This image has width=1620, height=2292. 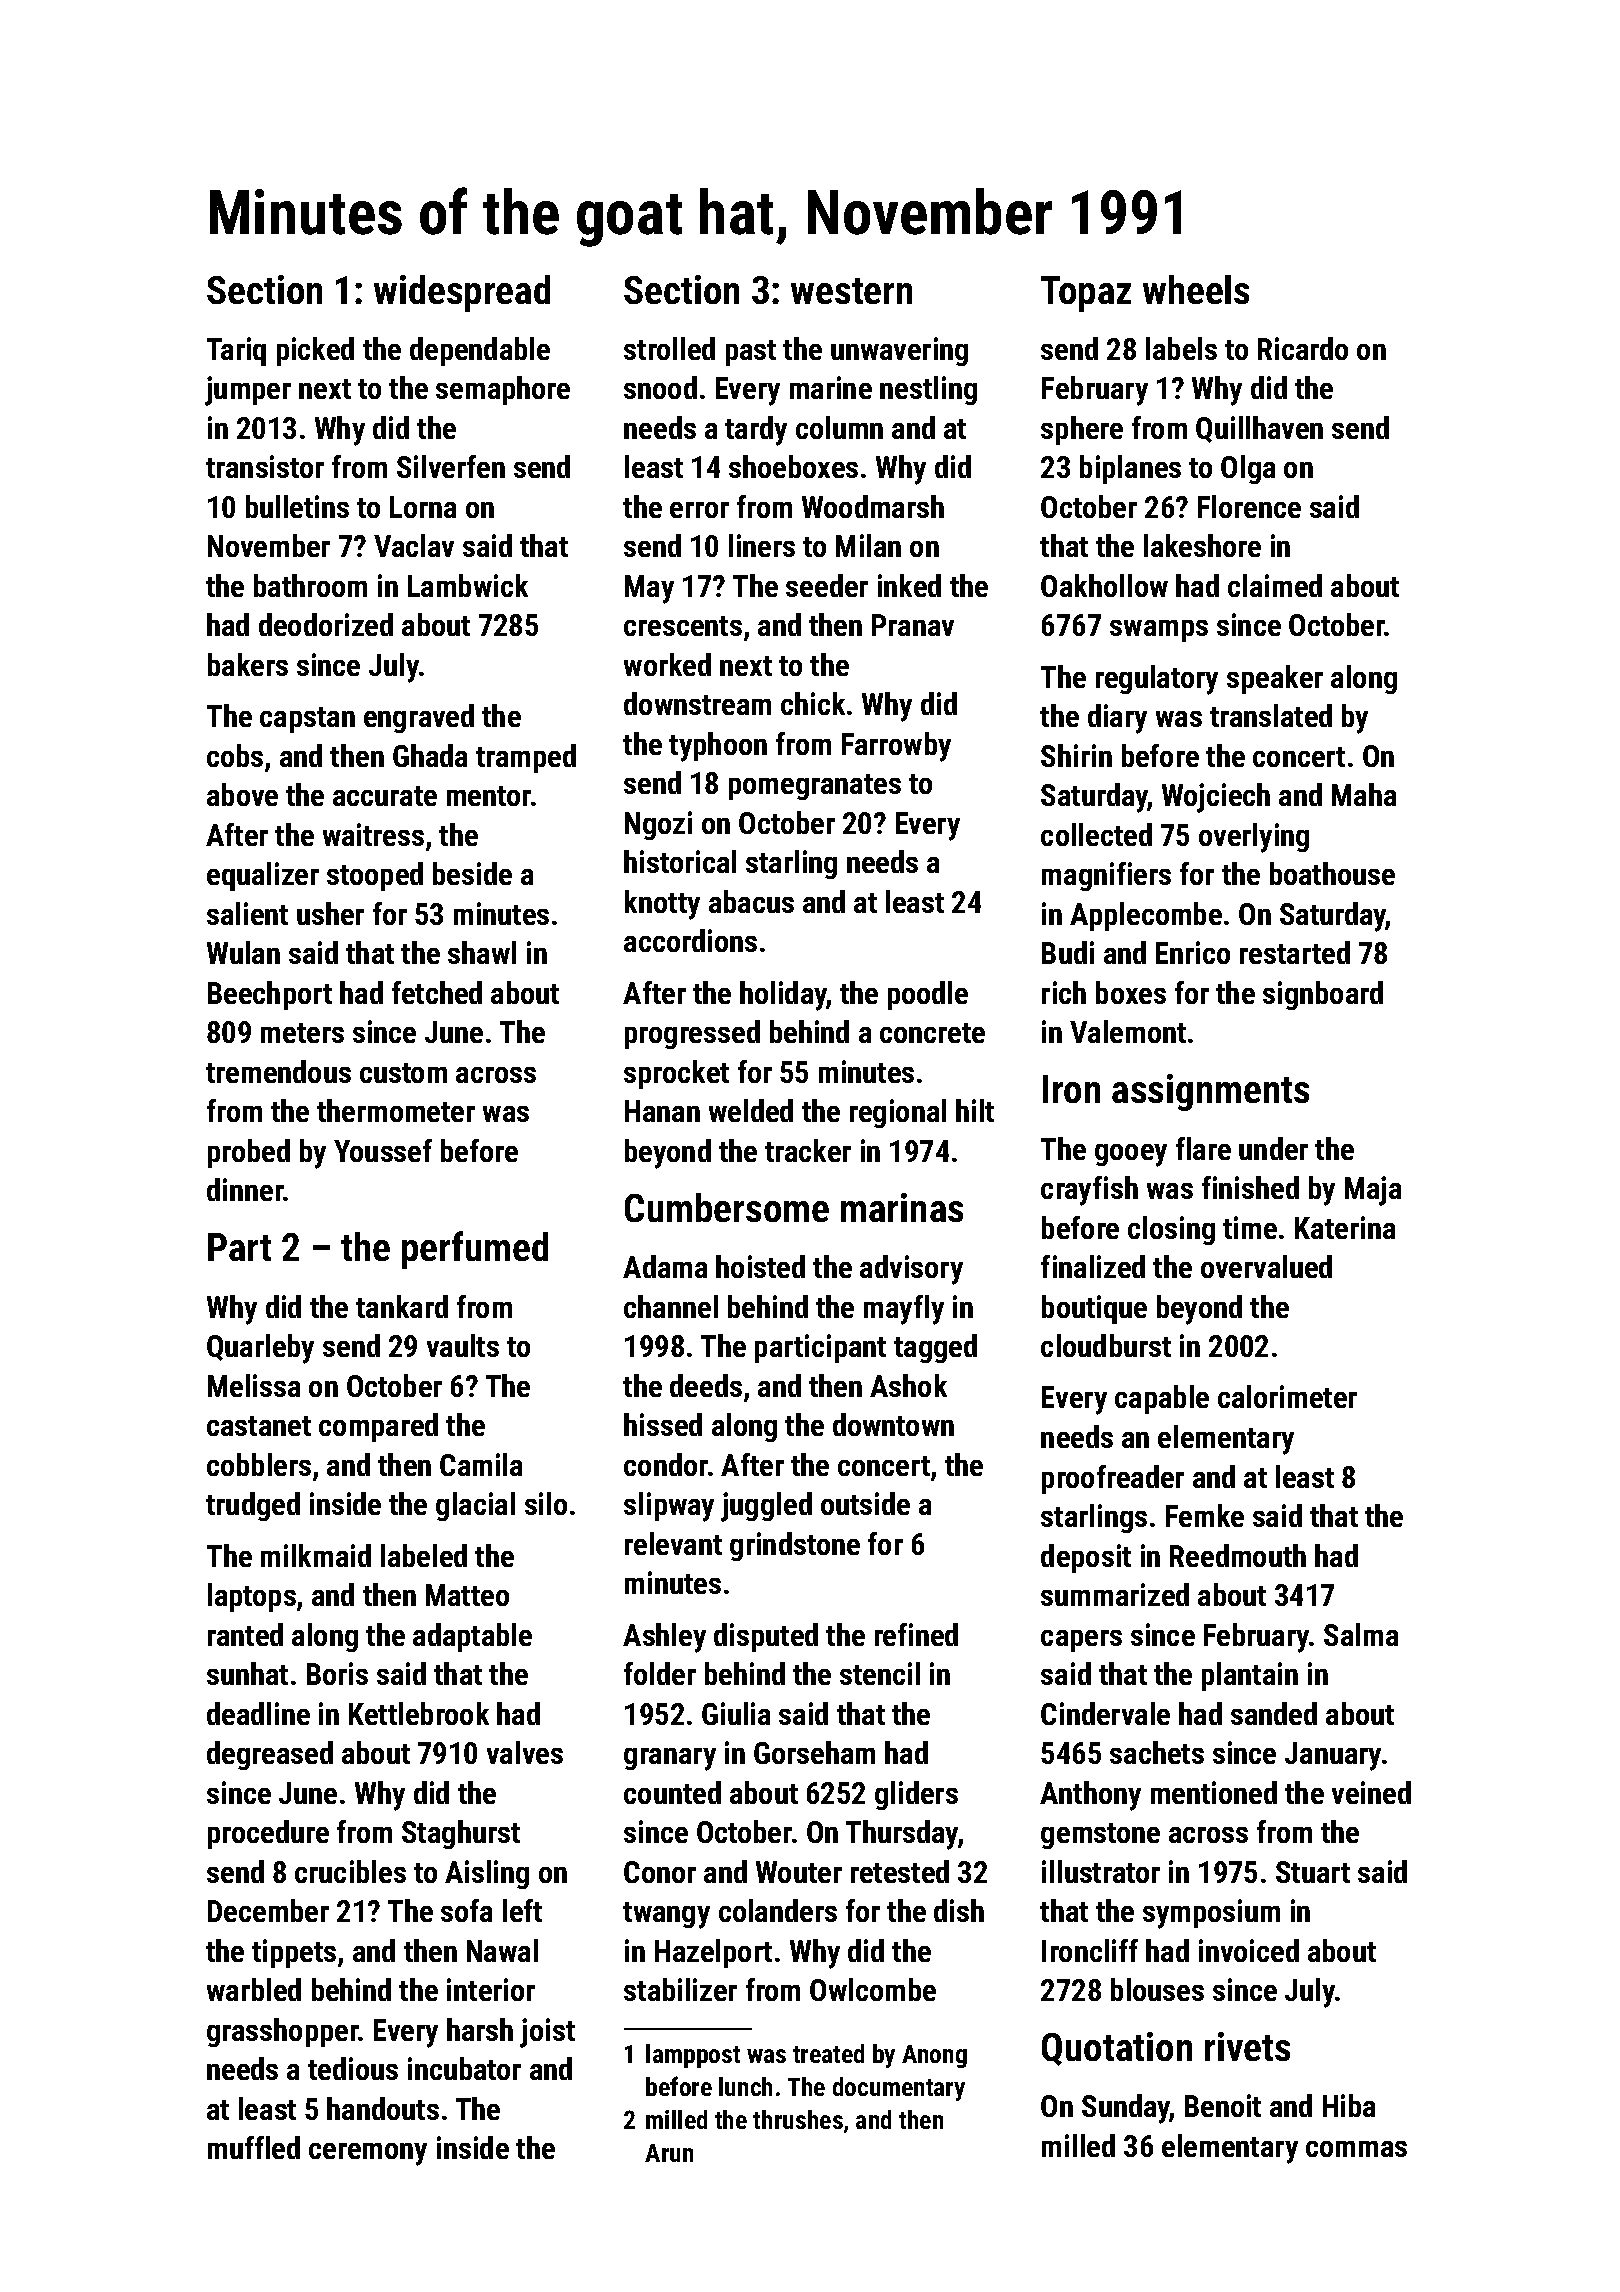 I want to click on Pranav, so click(x=913, y=625).
